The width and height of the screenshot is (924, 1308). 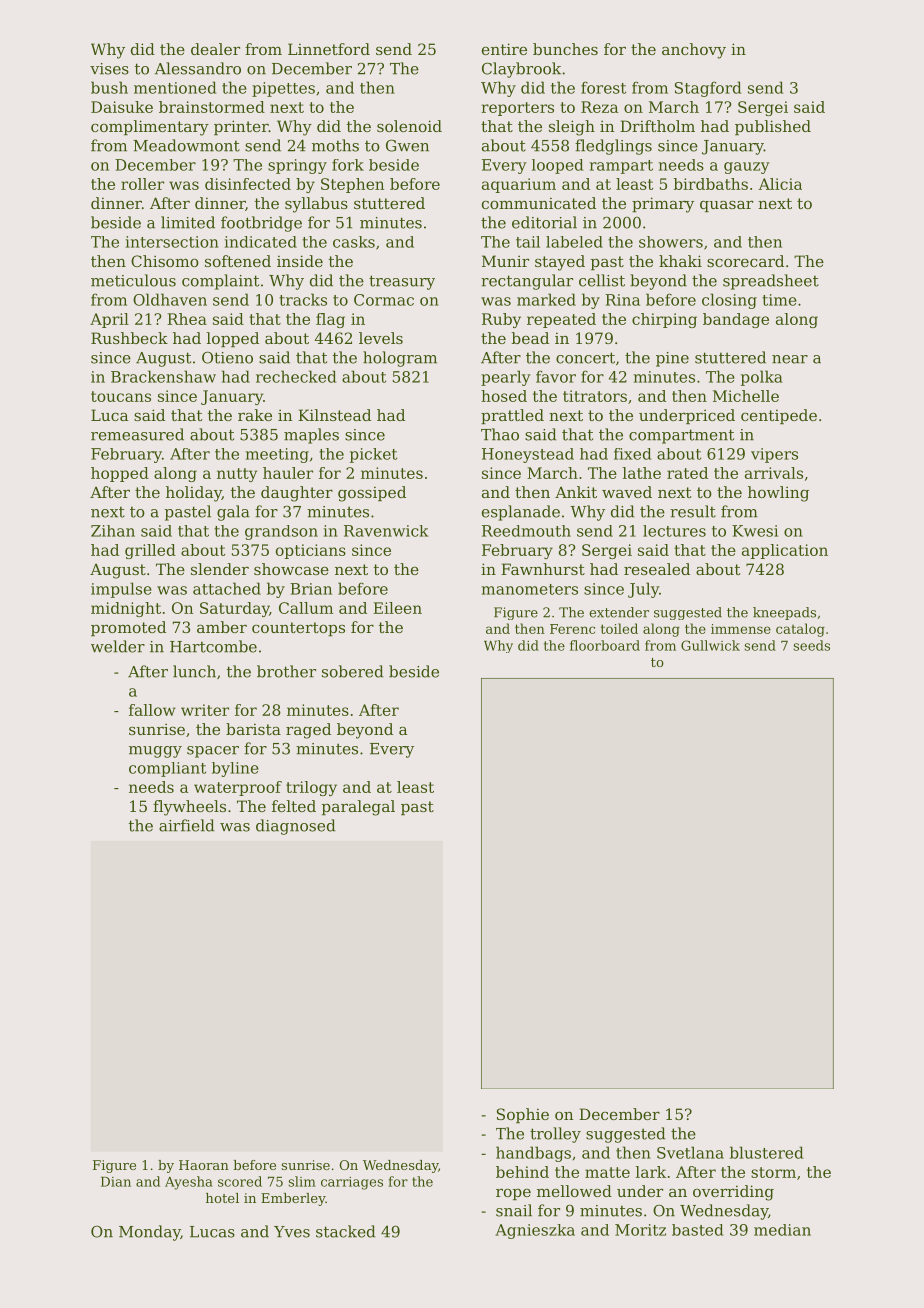 I want to click on Sophie, so click(x=523, y=1115).
